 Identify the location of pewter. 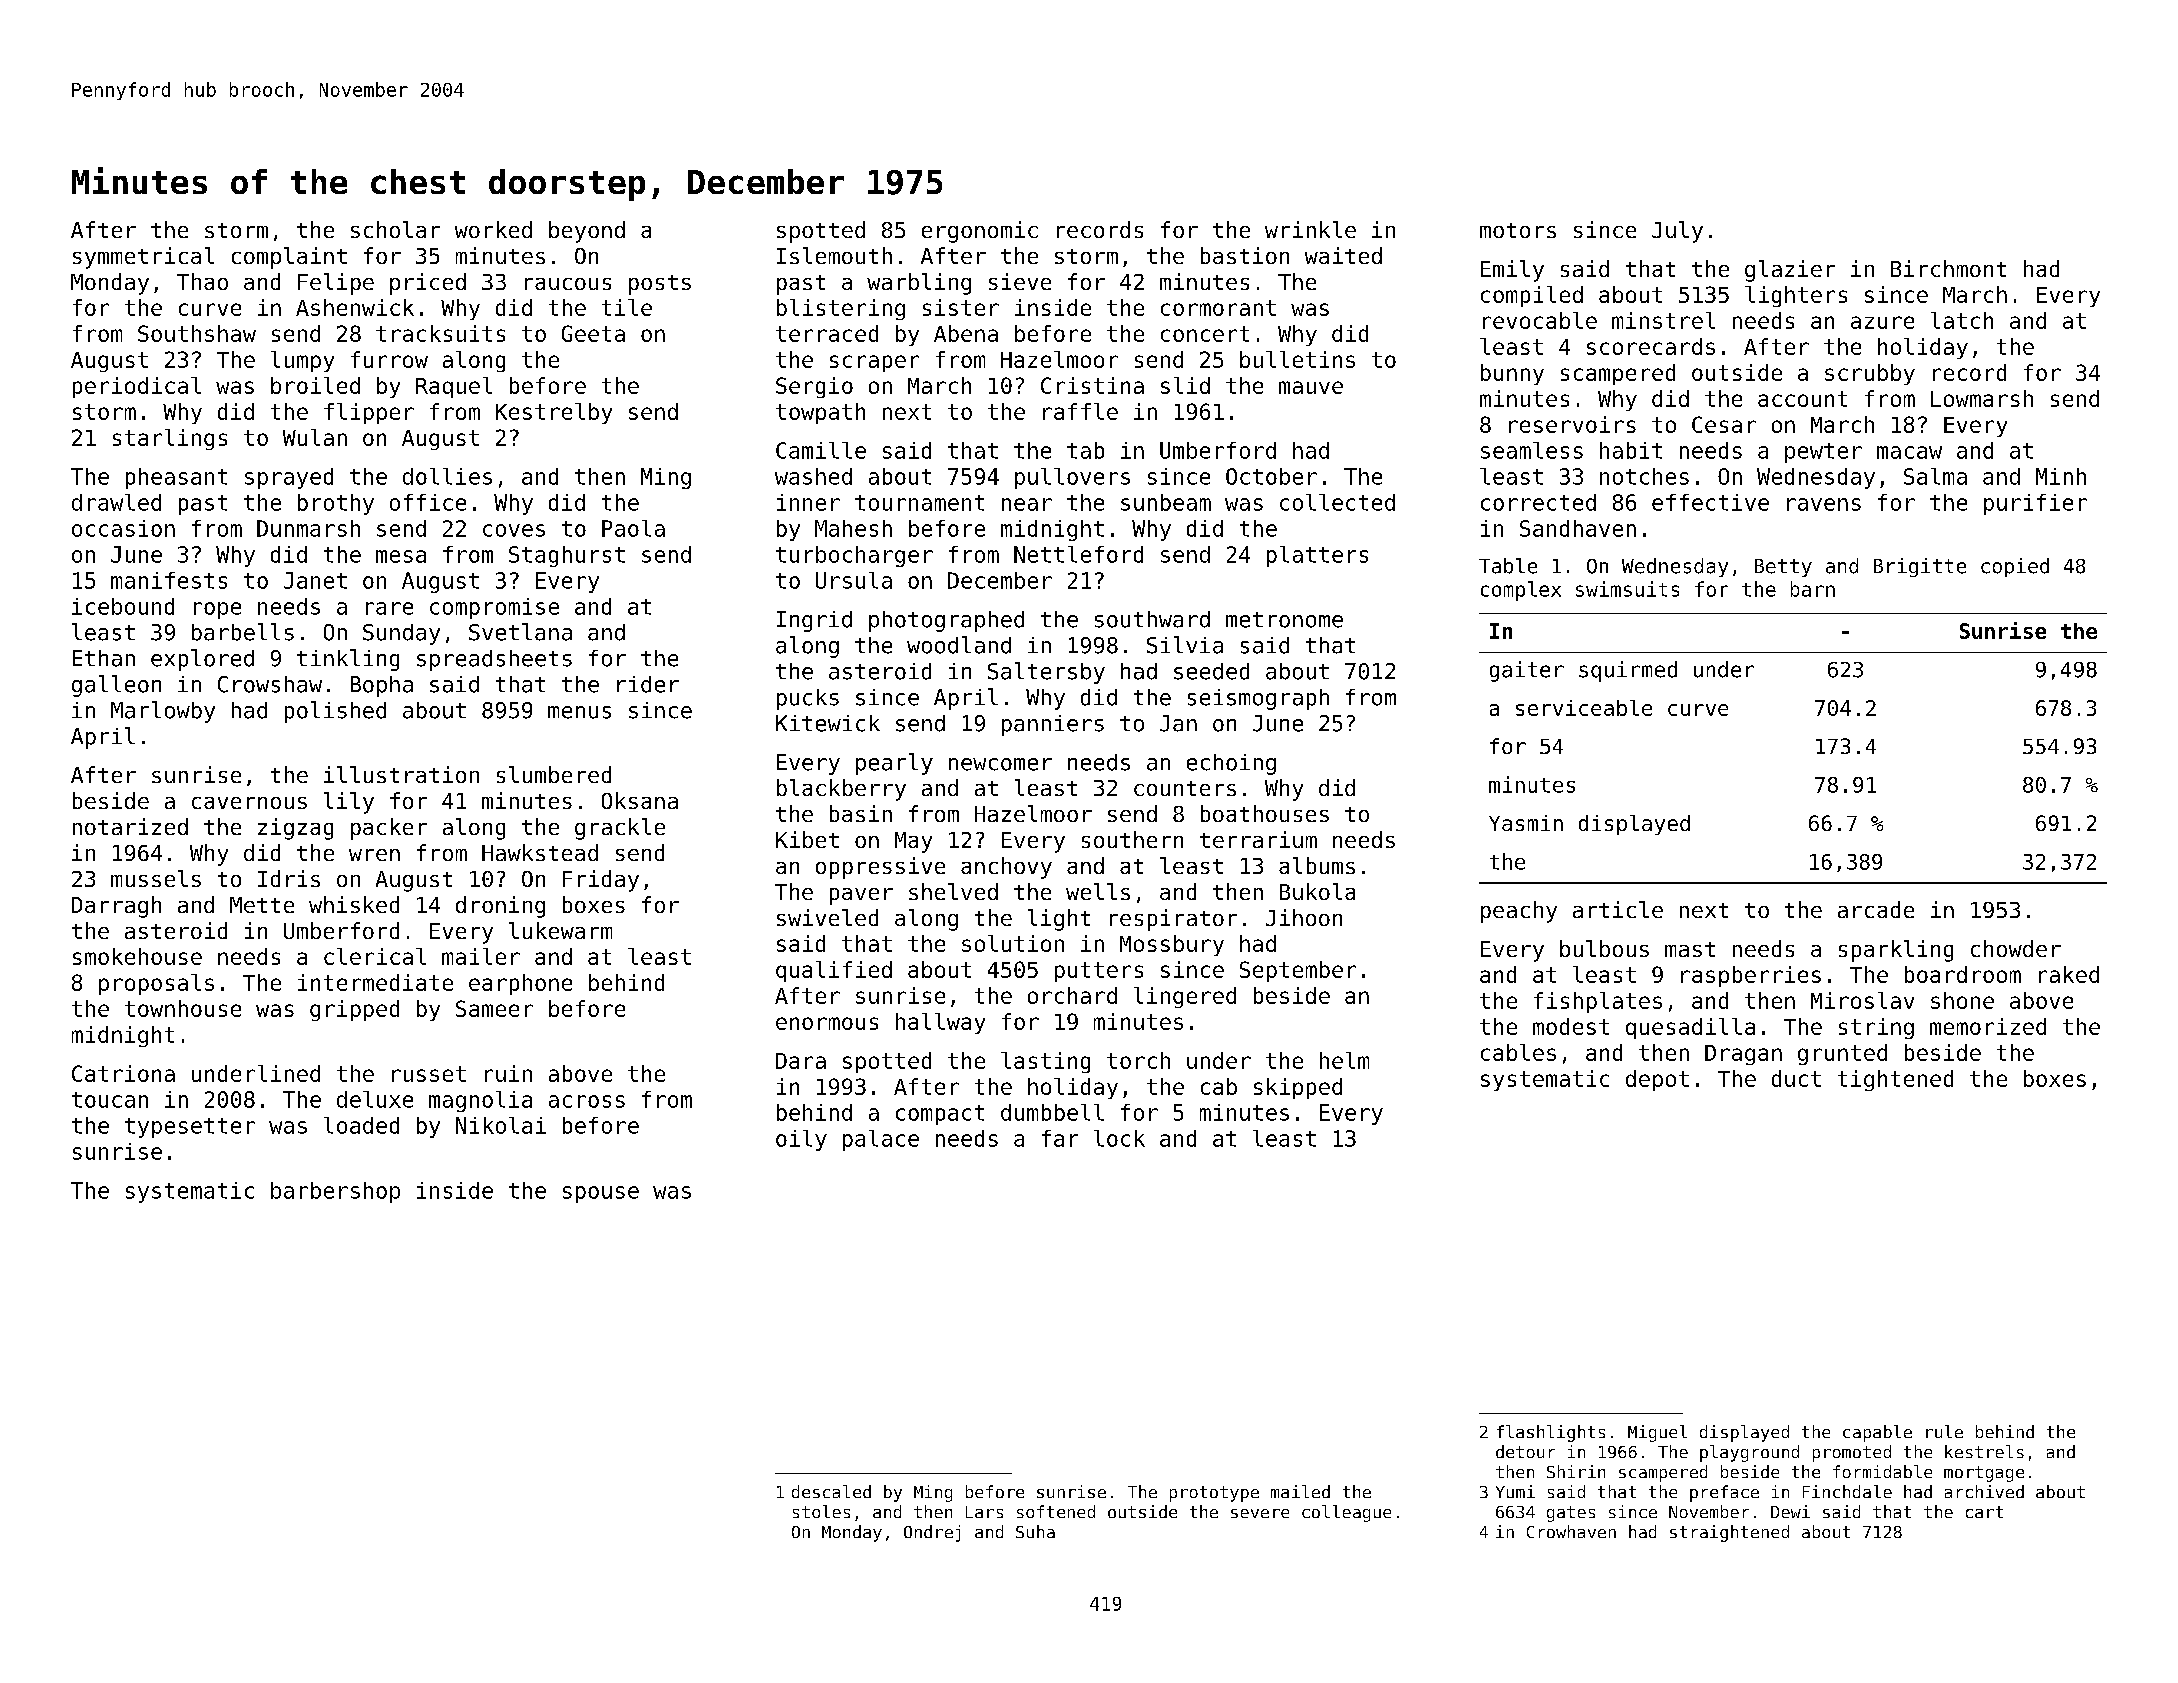
(1823, 453).
